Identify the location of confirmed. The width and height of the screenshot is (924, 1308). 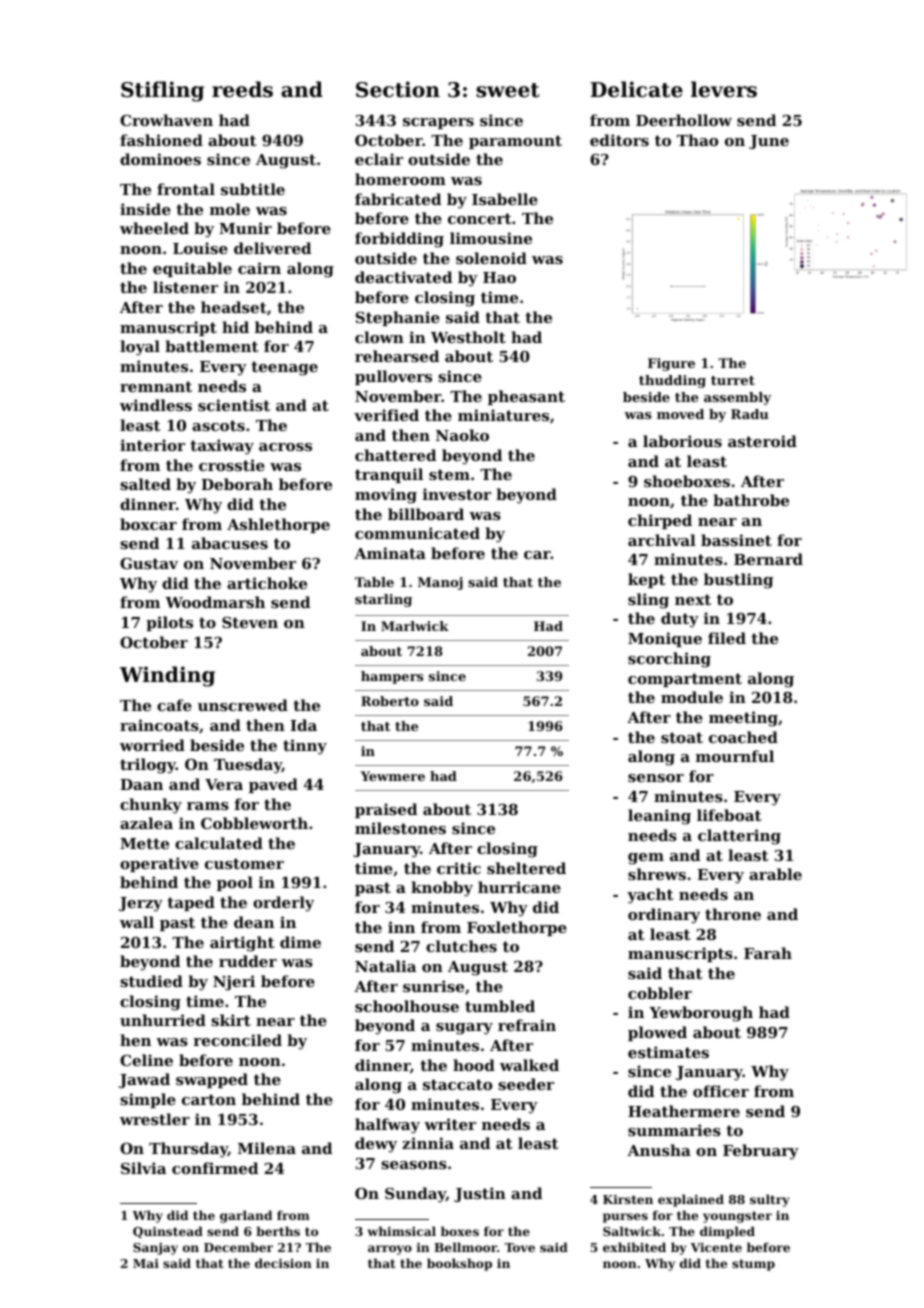
(215, 1168).
